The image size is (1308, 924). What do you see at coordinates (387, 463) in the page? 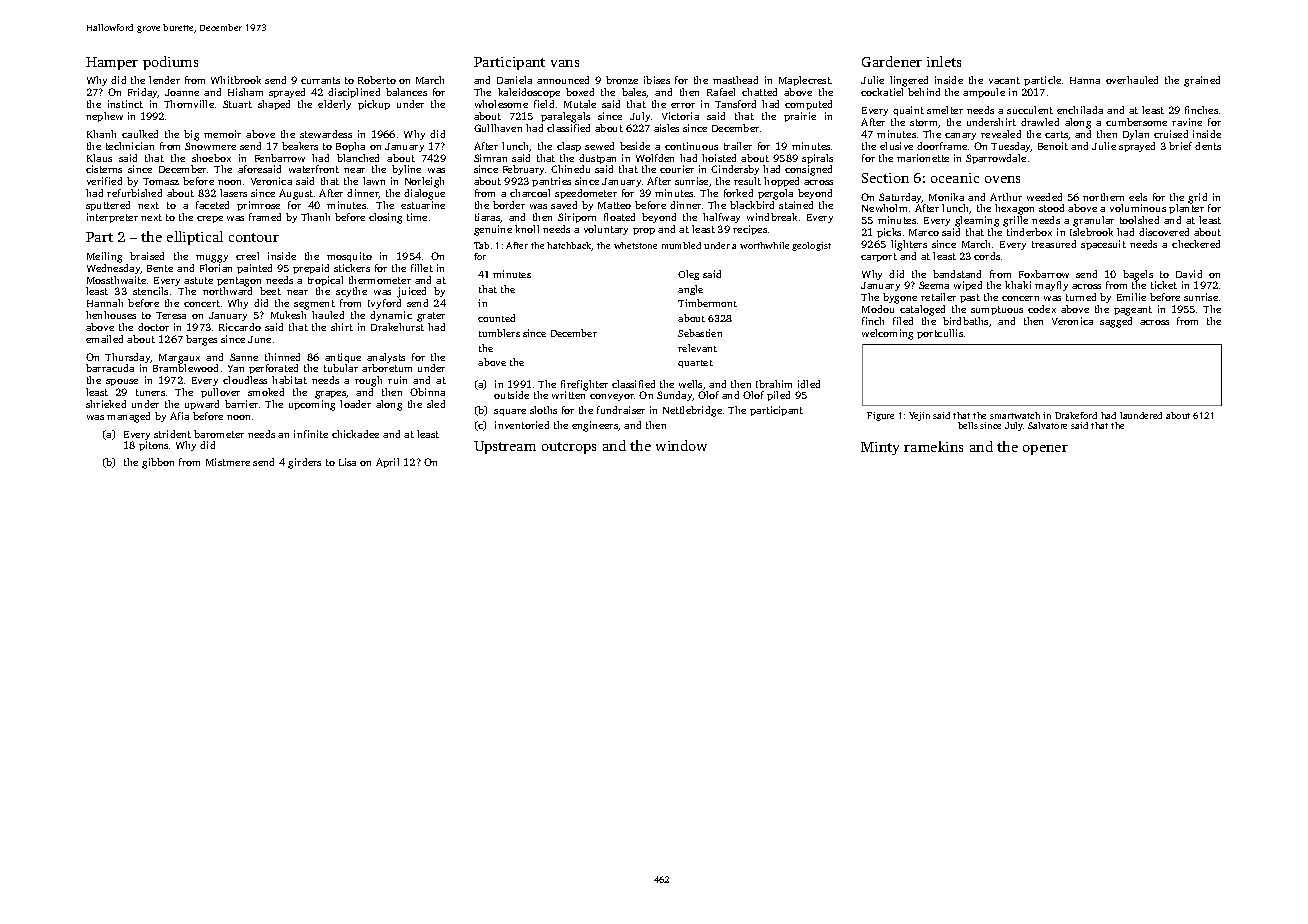
I see `April` at bounding box center [387, 463].
